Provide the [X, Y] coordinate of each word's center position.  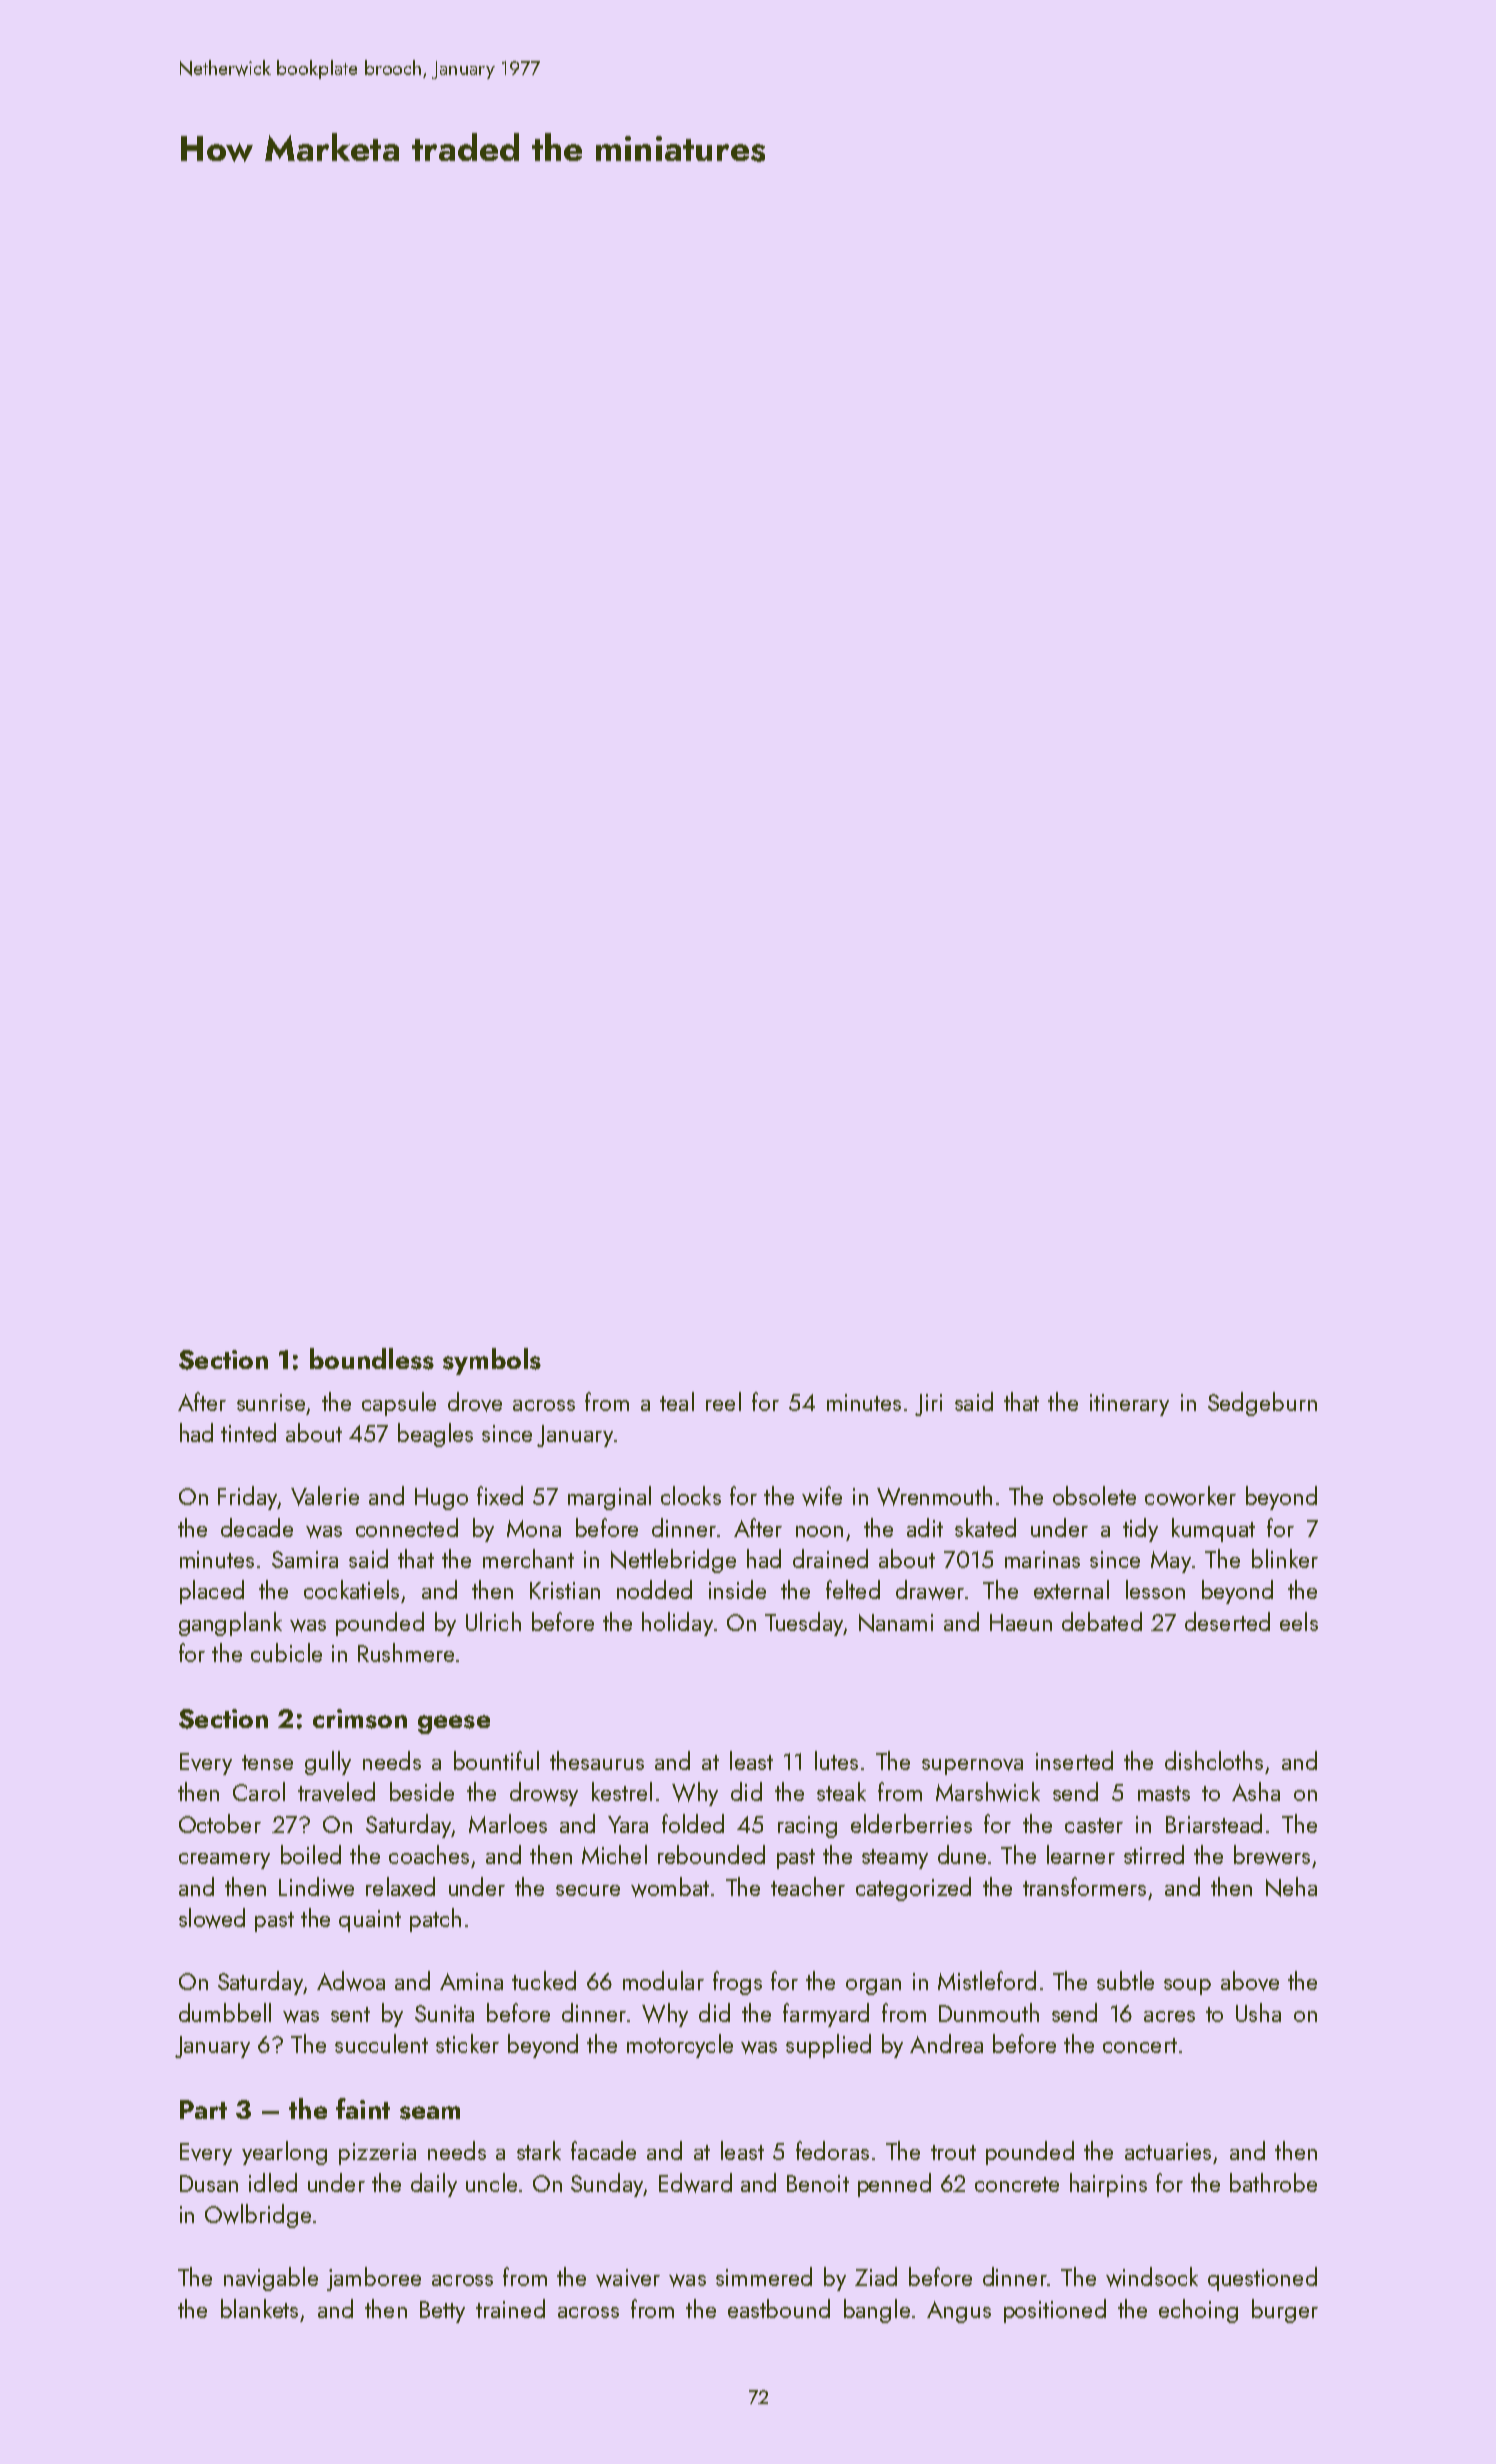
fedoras [832, 2150]
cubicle [286, 1652]
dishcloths [1214, 1760]
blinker [1285, 1558]
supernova [972, 1767]
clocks [691, 1495]
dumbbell [225, 2012]
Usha [1258, 2012]
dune [962, 1854]
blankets [259, 2308]
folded [693, 1823]
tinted [248, 1432]
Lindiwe [316, 1887]
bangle [877, 2311]
